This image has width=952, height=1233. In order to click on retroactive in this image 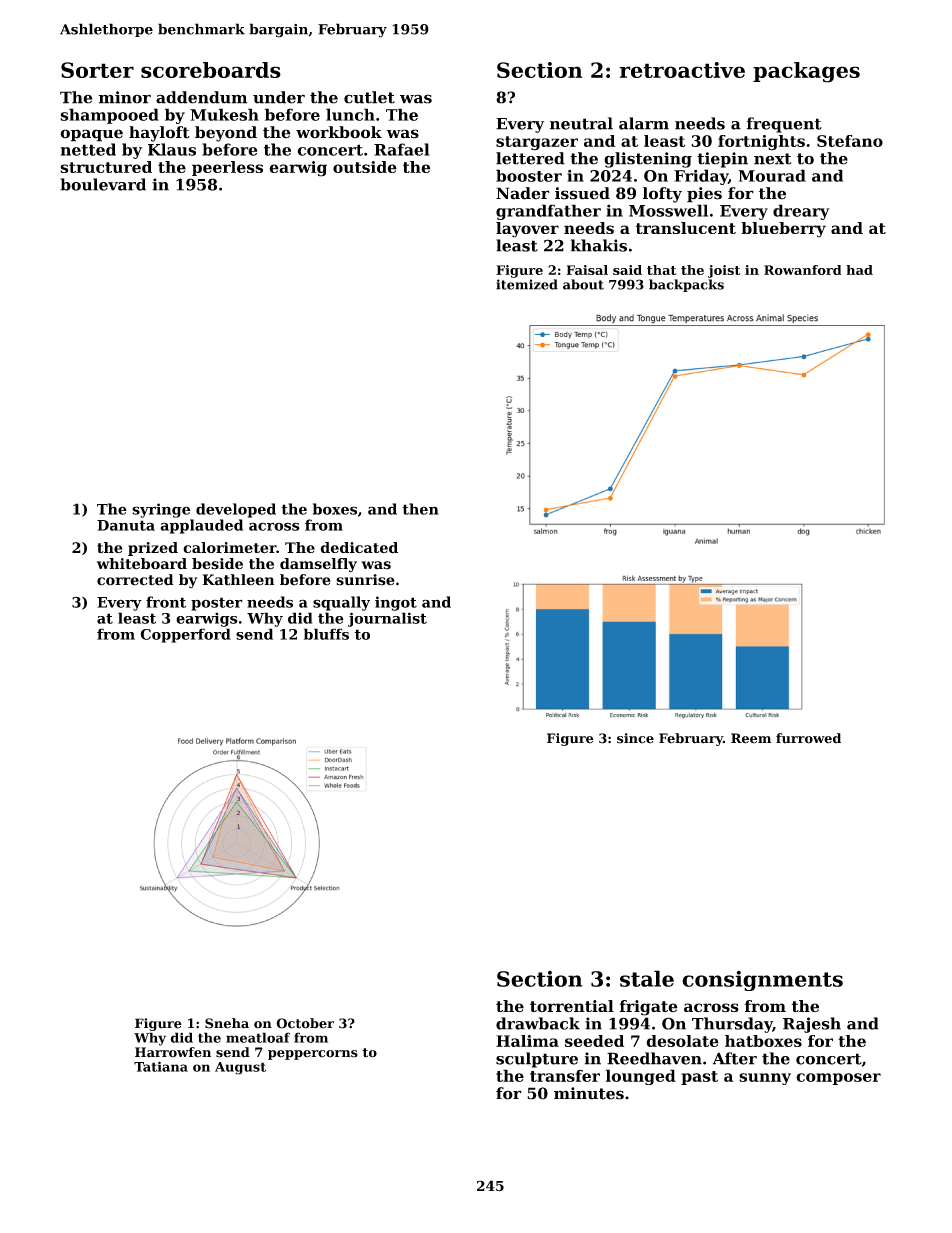, I will do `click(682, 70)`.
